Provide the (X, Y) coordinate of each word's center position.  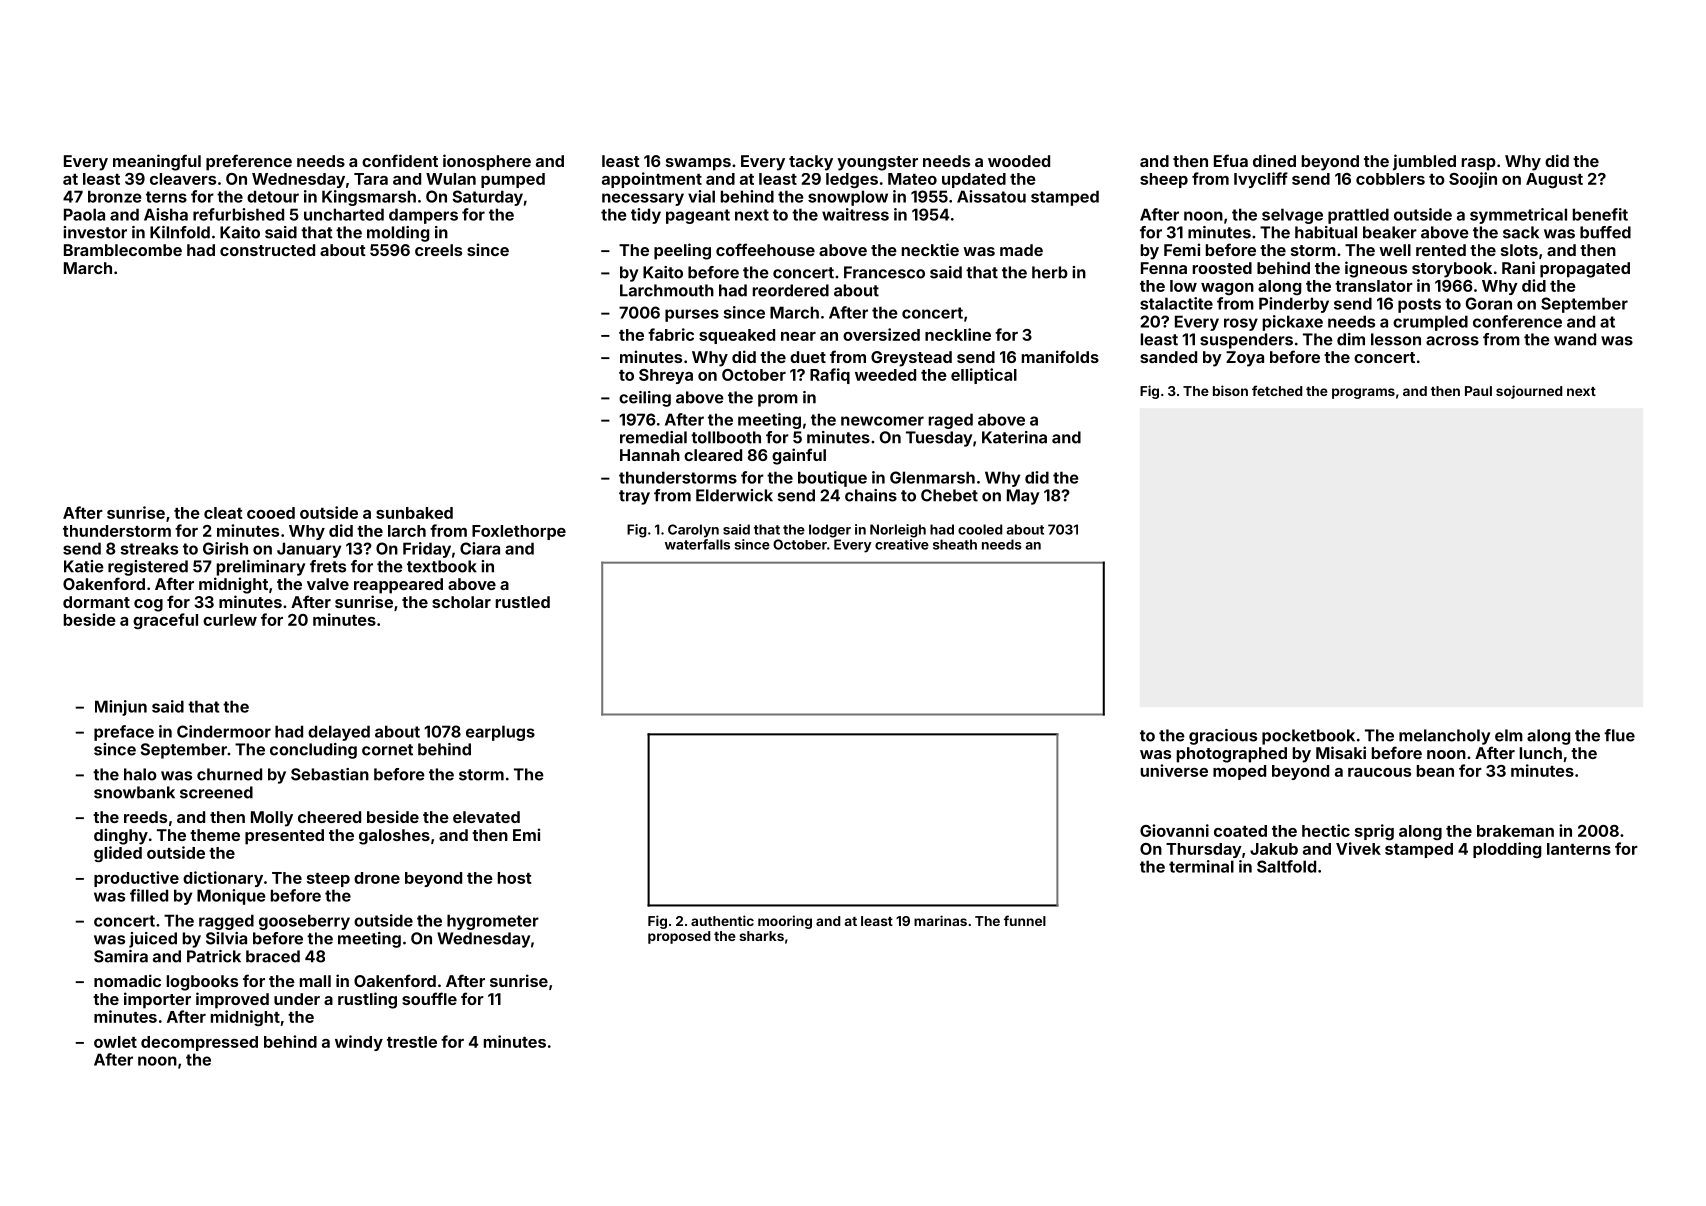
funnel (1025, 920)
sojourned (1529, 392)
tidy (646, 216)
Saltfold (1286, 866)
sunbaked (414, 513)
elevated (486, 817)
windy (359, 1043)
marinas (940, 920)
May (1023, 497)
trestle (412, 1042)
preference (249, 162)
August (1554, 180)
